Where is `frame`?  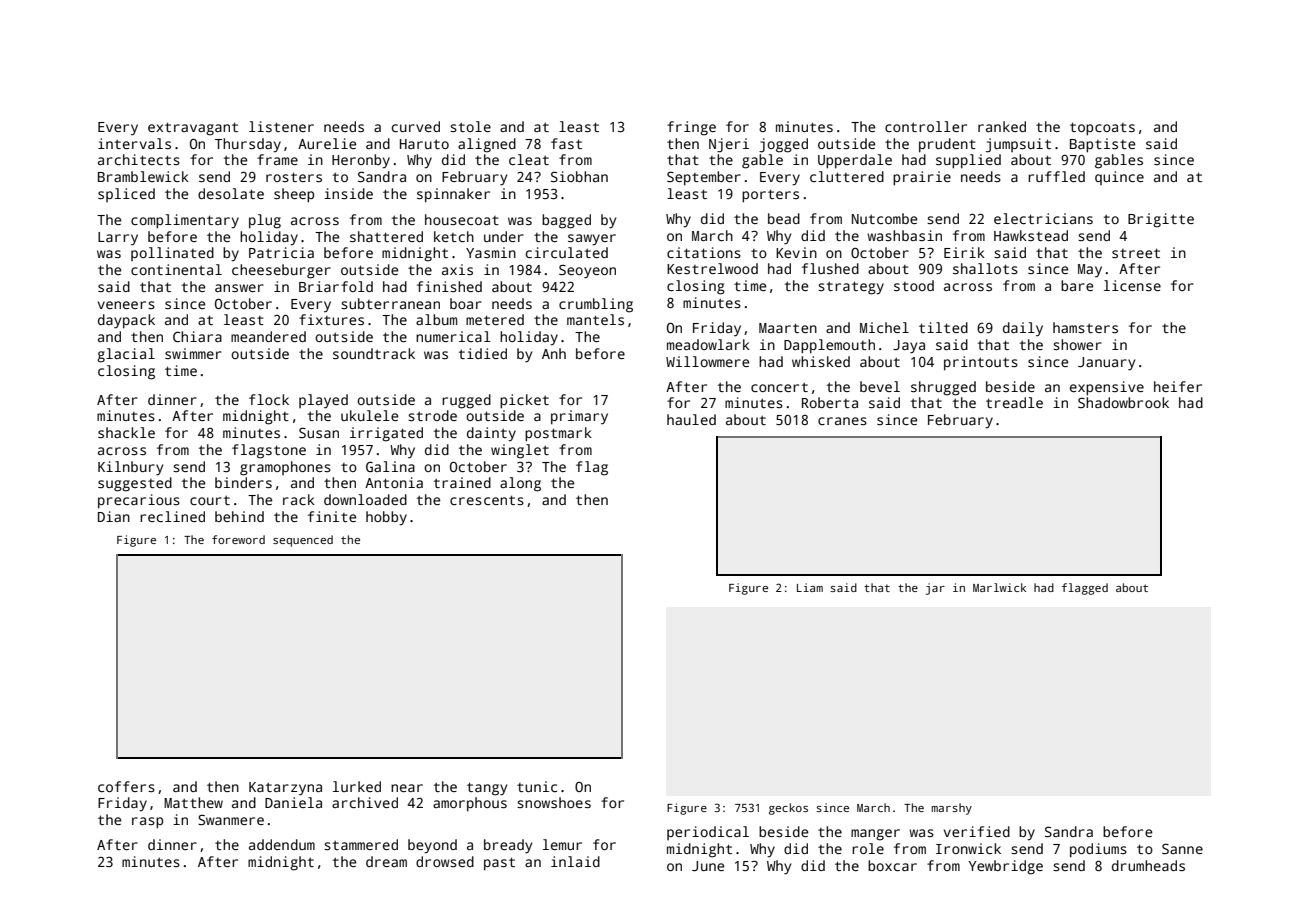
frame is located at coordinates (277, 159).
